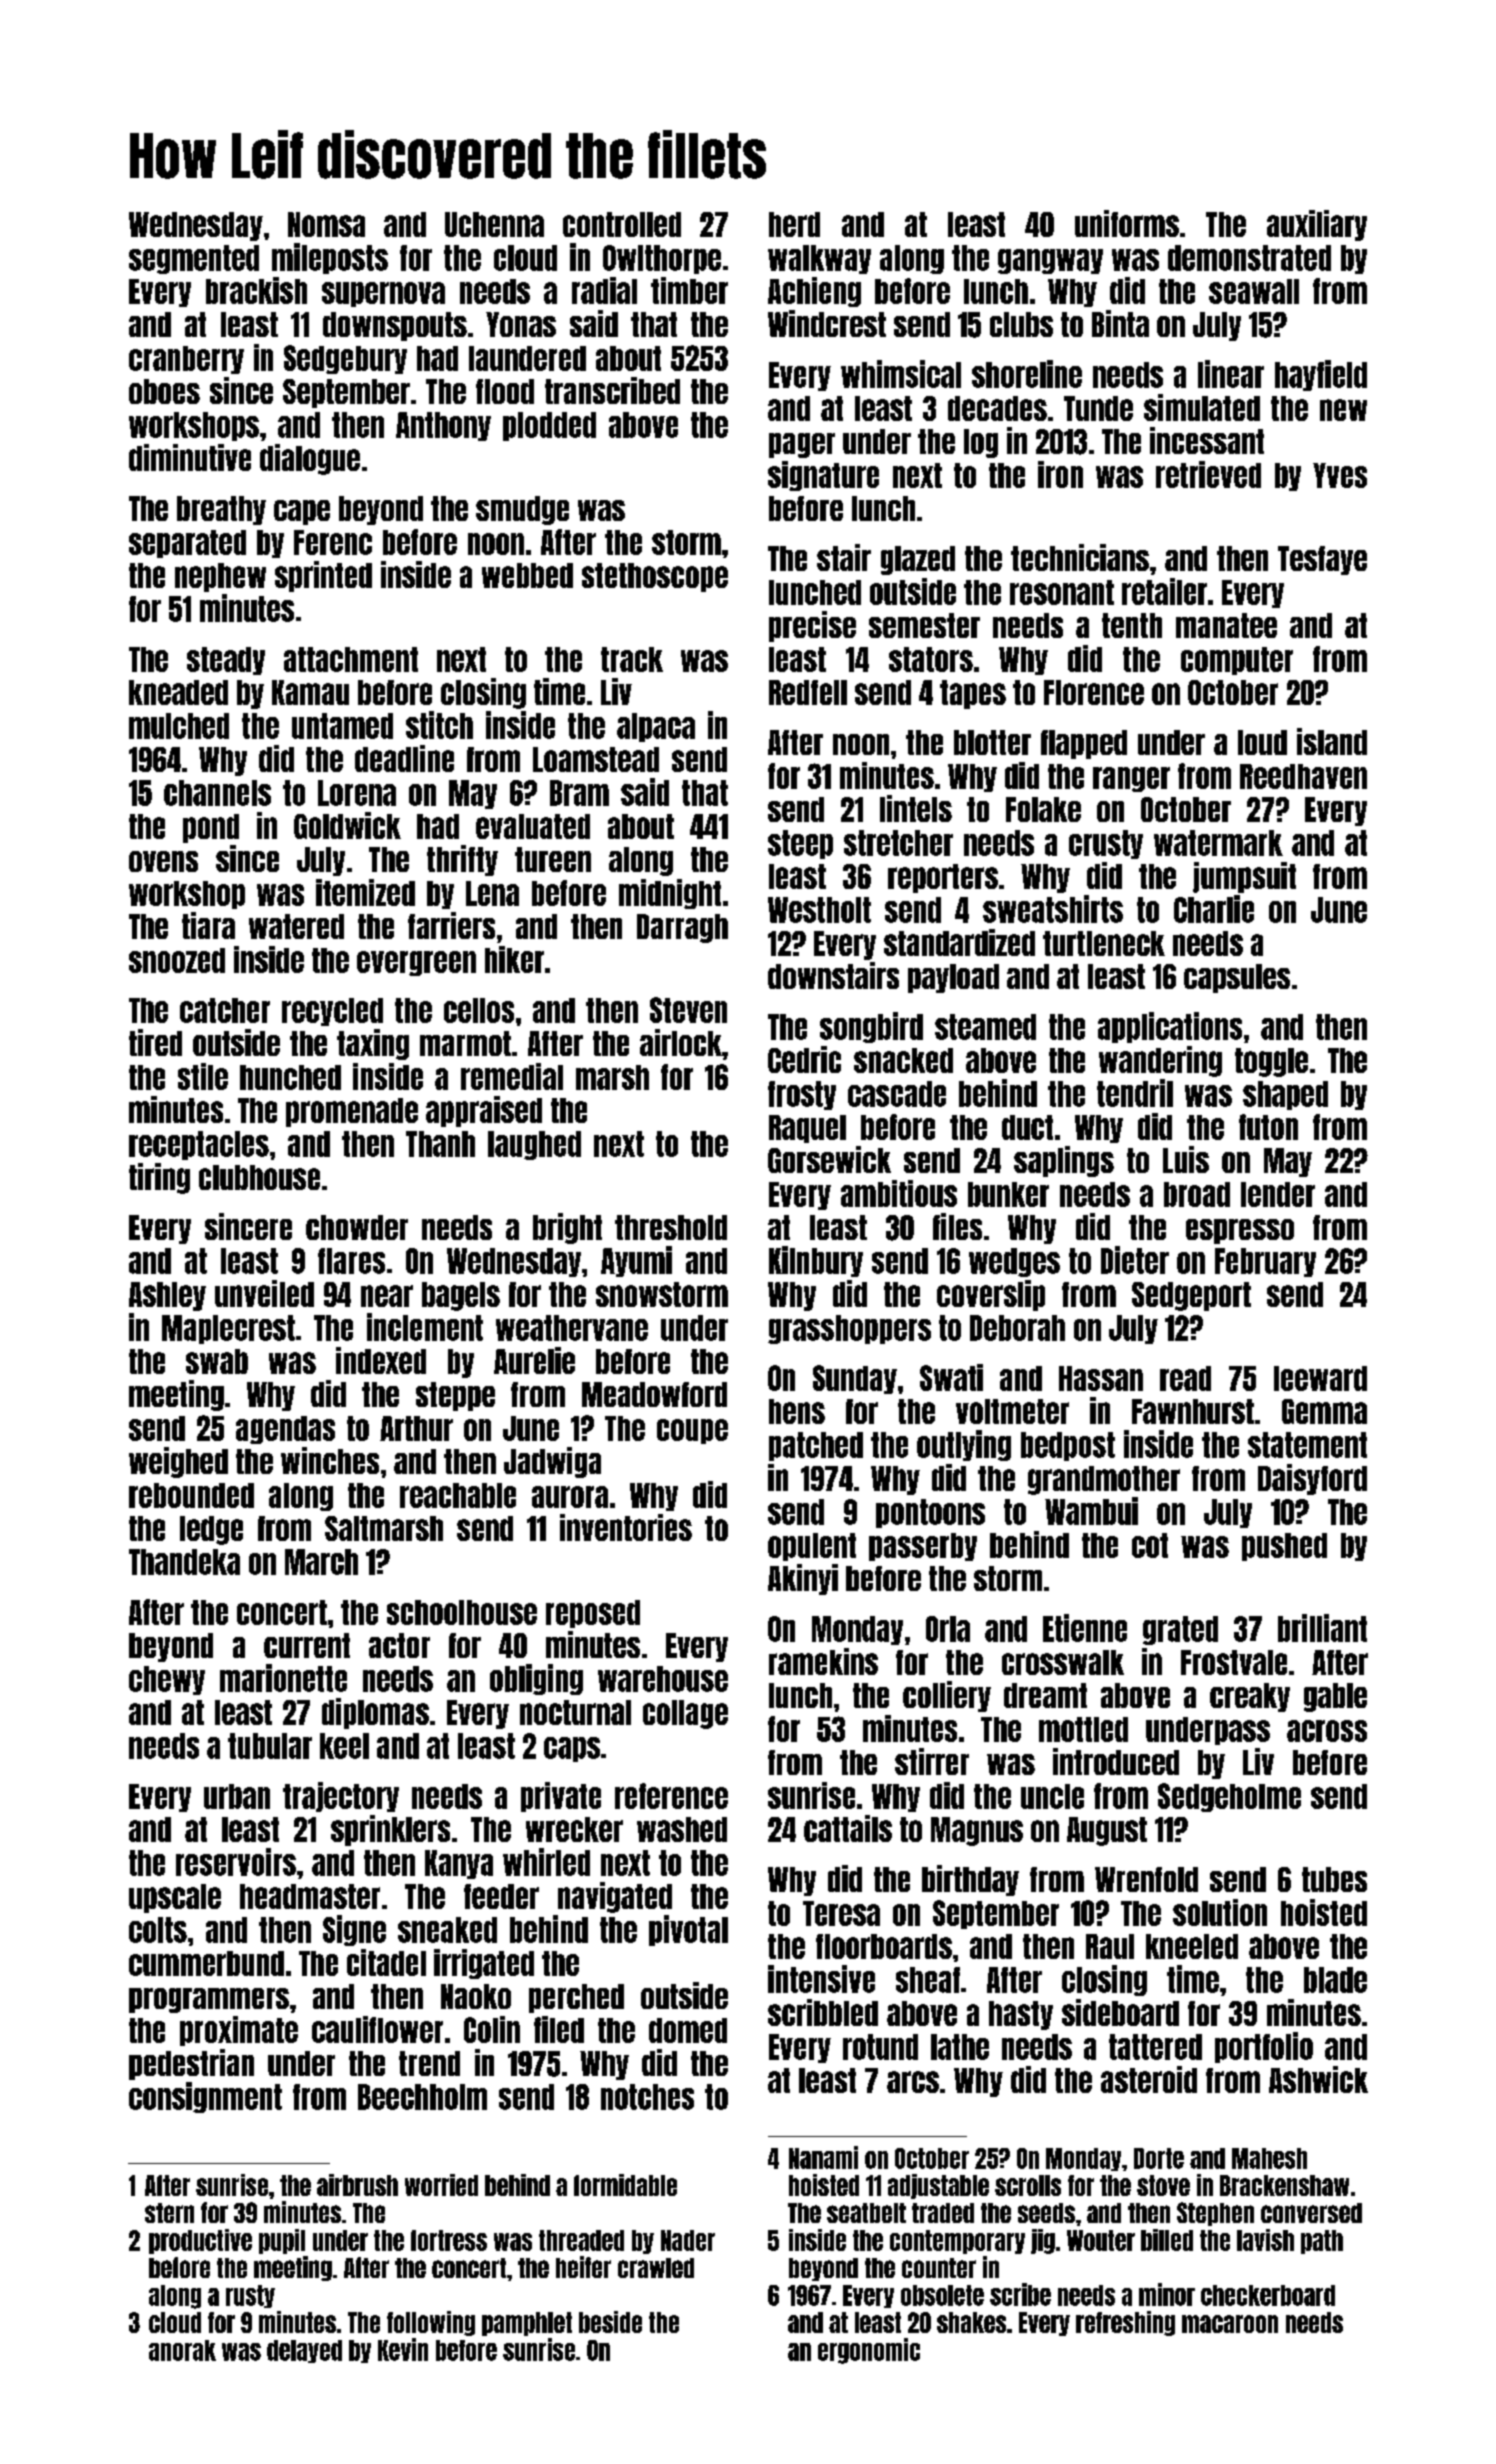 This screenshot has height=2464, width=1496. Describe the element at coordinates (403, 2349) in the screenshot. I see `Kevin` at that location.
